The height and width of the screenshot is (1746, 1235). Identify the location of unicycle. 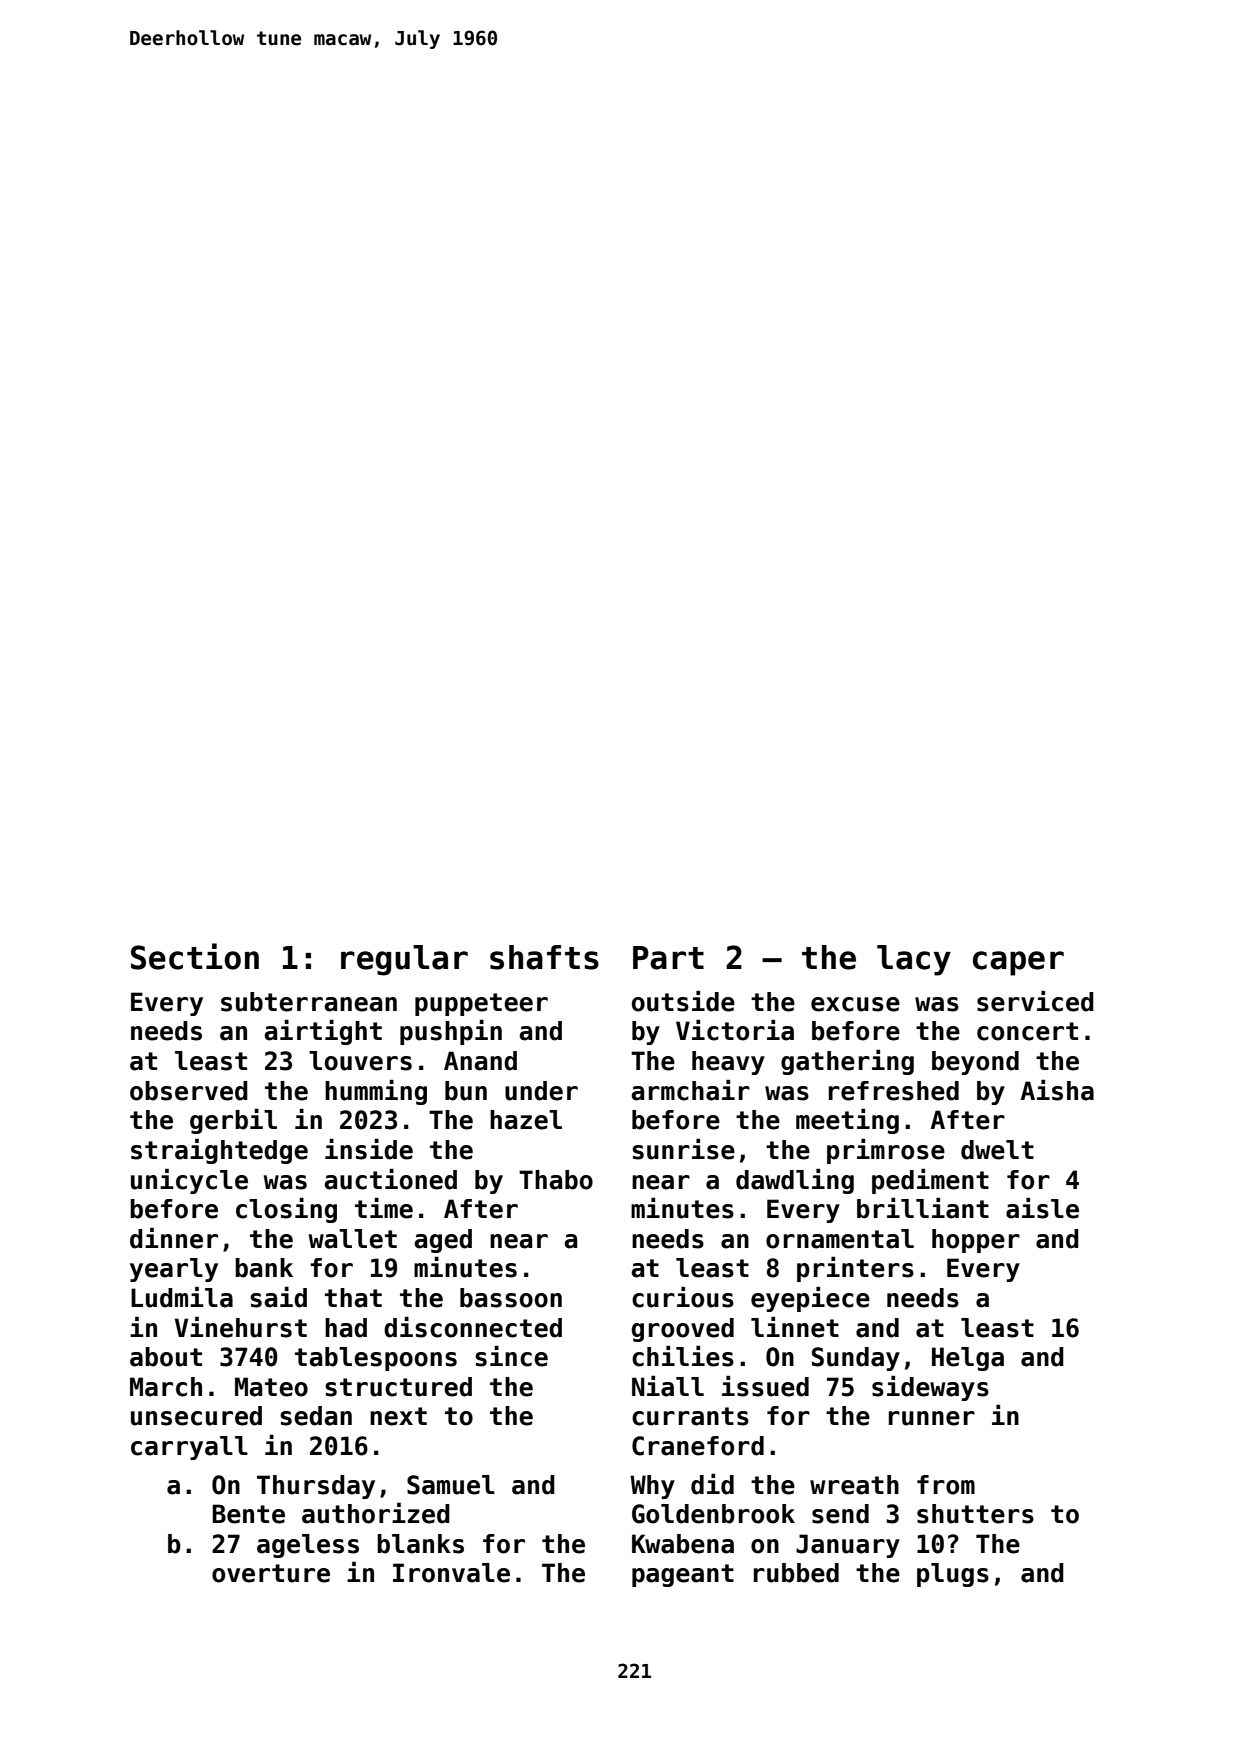
(189, 1181).
